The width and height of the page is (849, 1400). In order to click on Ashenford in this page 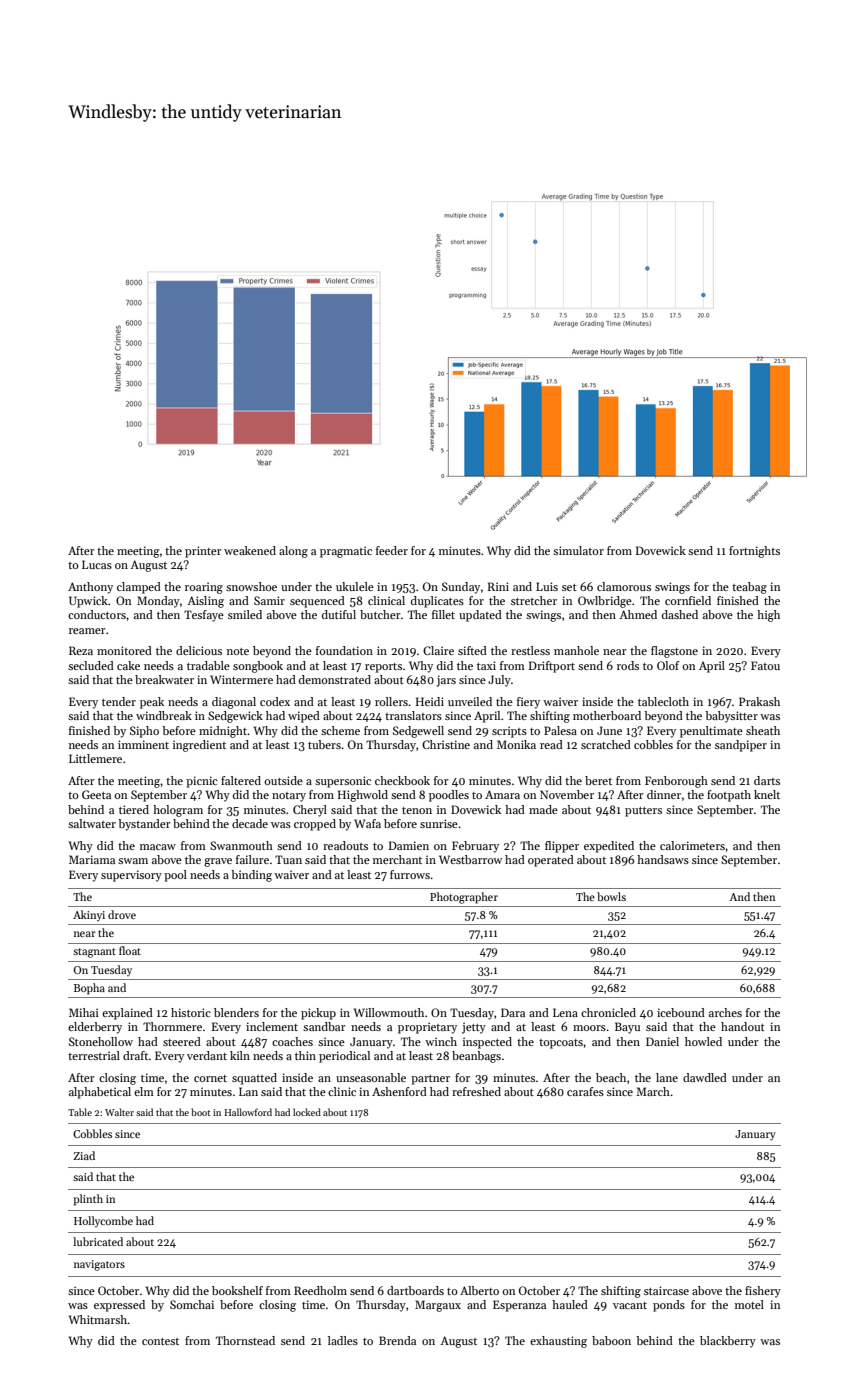, I will do `click(399, 1091)`.
